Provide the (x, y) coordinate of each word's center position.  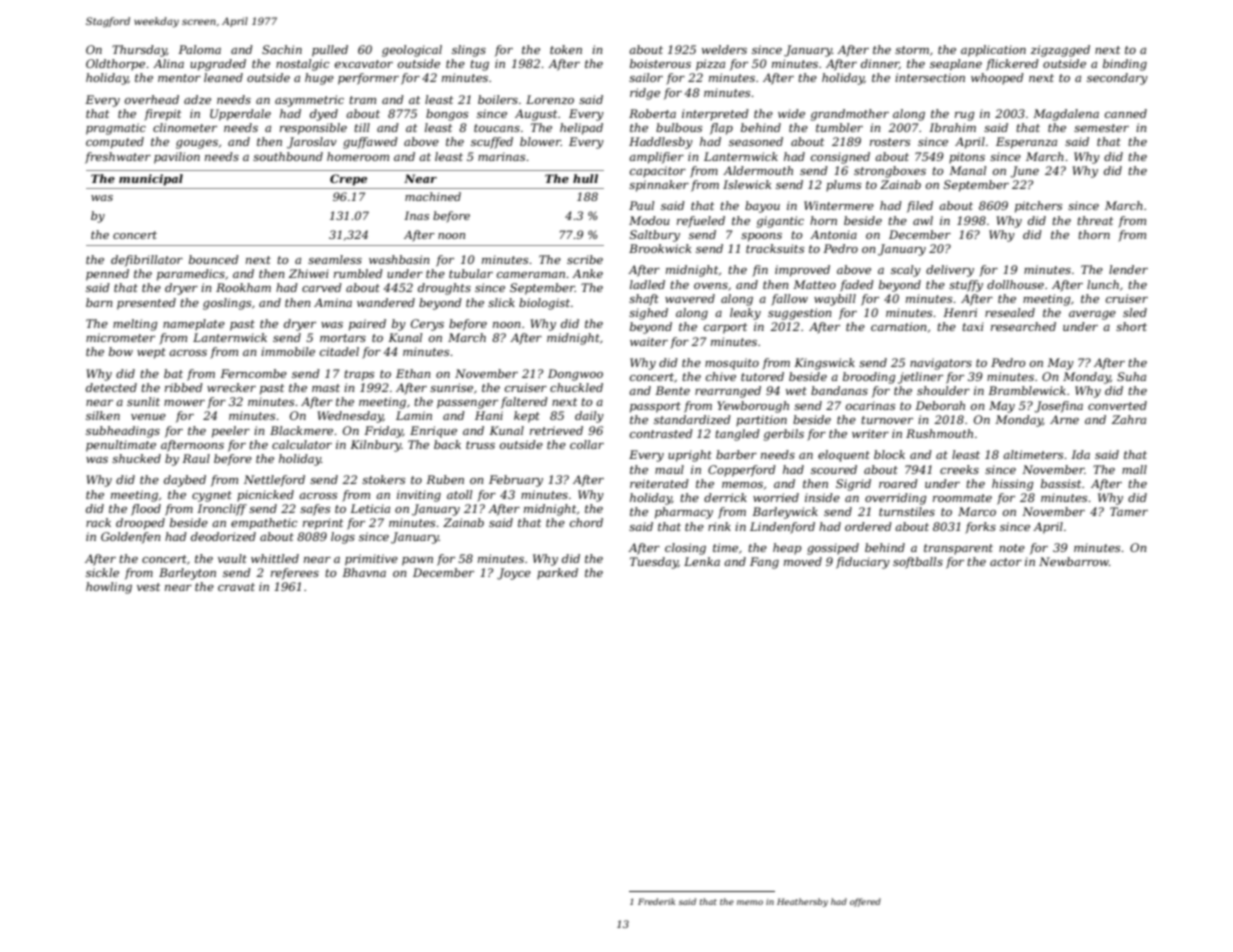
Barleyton (187, 574)
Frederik (656, 901)
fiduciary (863, 563)
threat (1095, 220)
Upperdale (240, 115)
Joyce (514, 574)
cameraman (531, 275)
